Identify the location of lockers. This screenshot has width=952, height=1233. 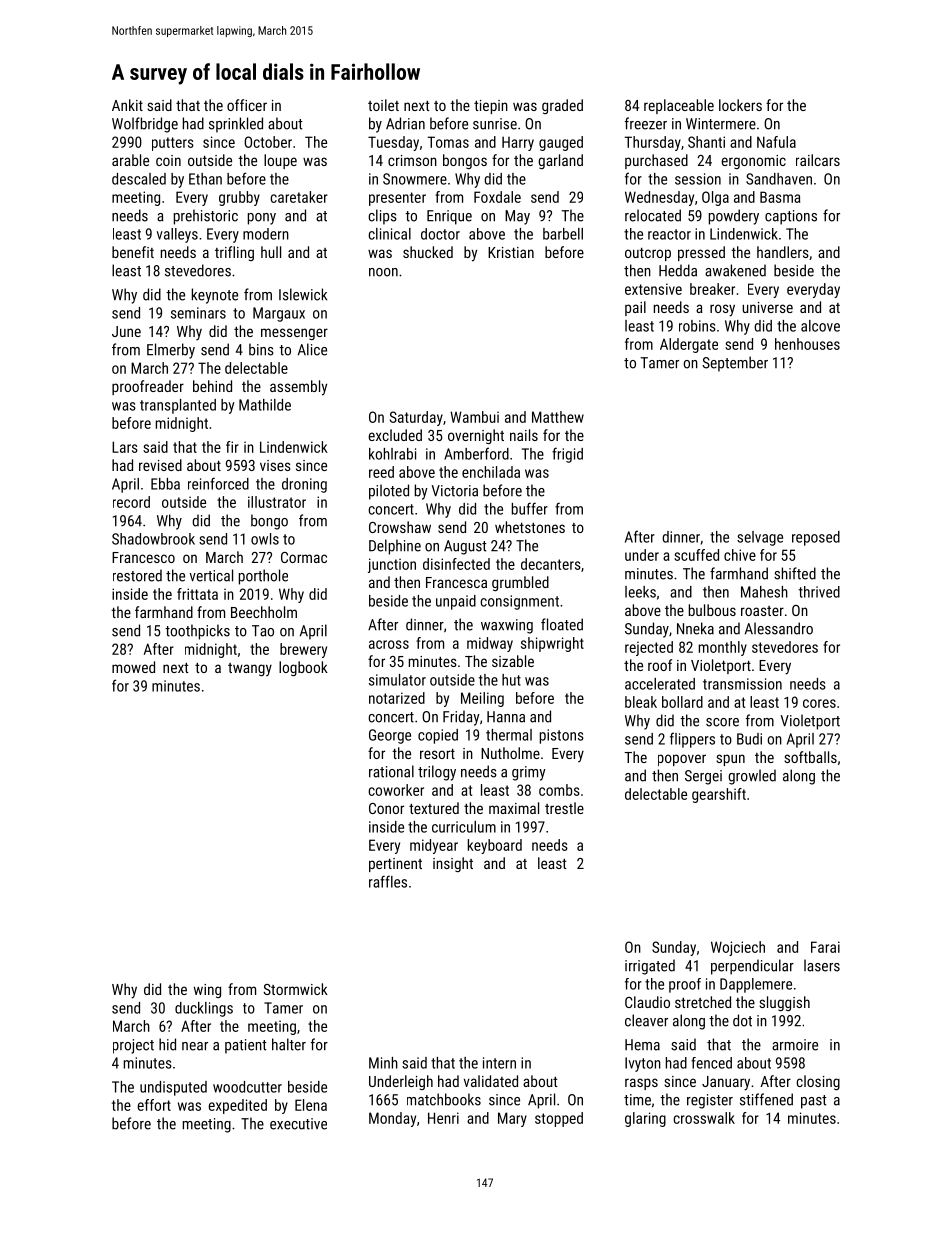
(740, 105).
